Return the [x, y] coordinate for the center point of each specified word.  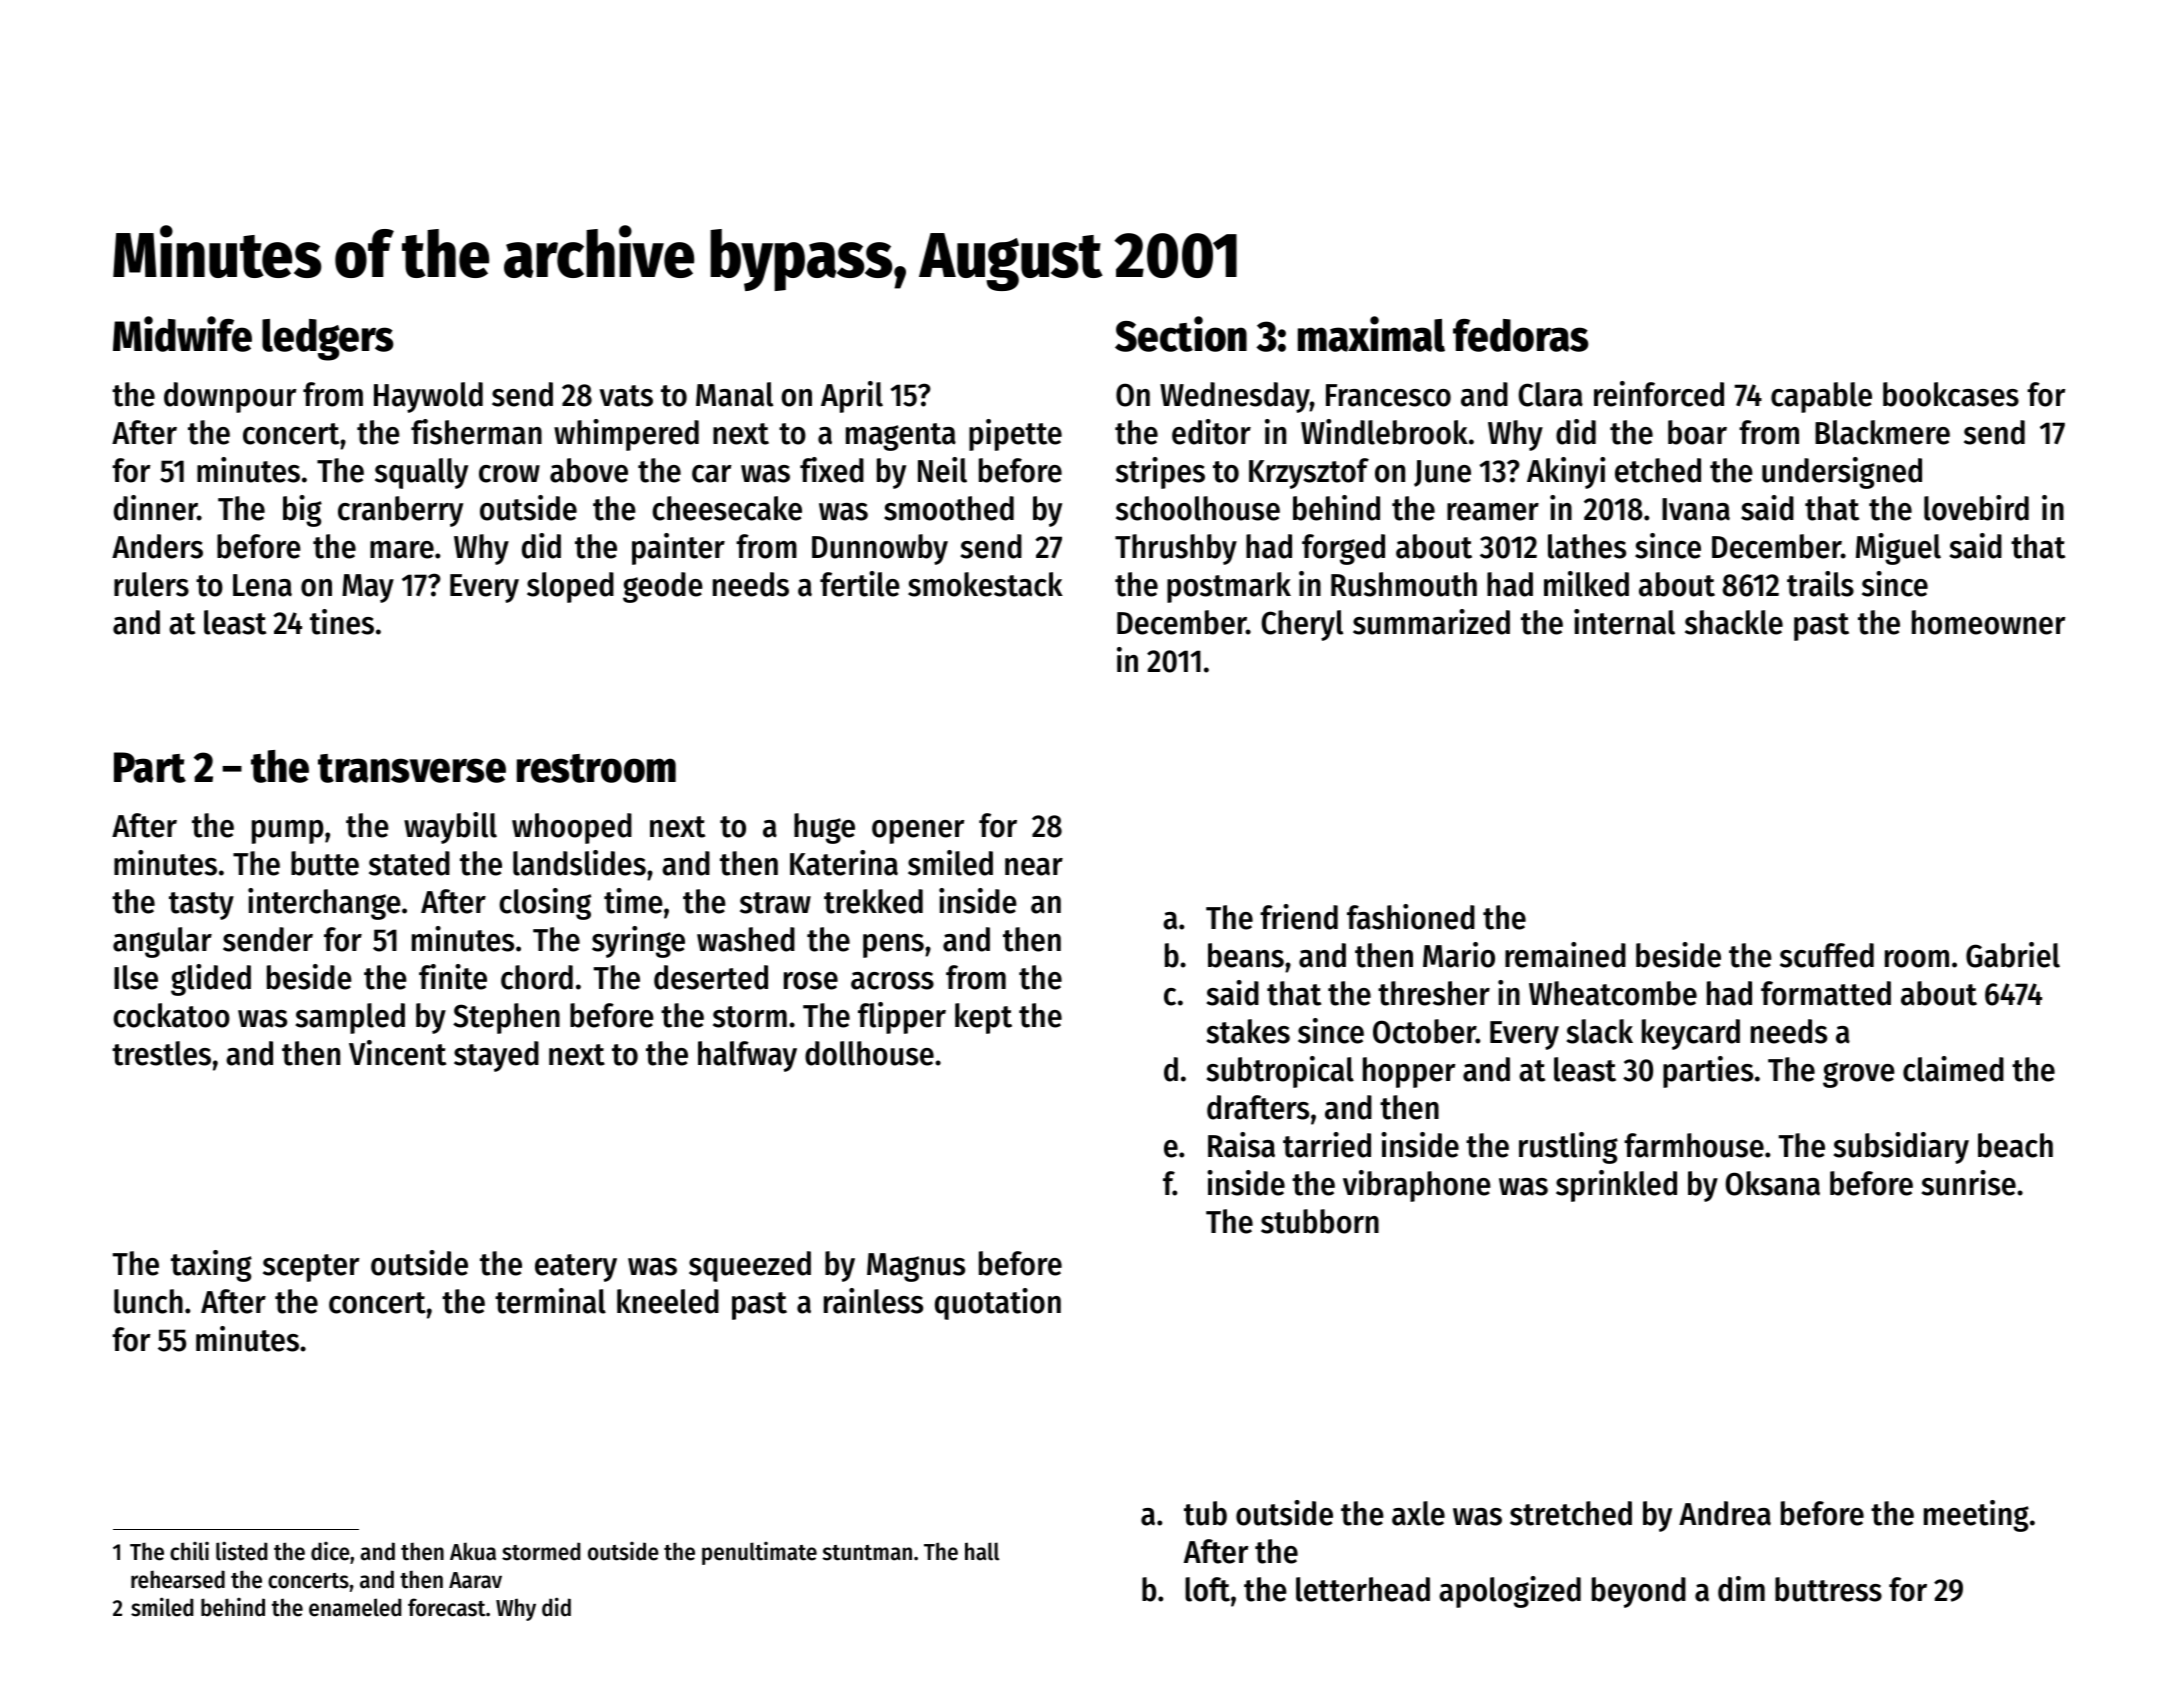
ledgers [327, 340]
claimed [1953, 1069]
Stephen [506, 1018]
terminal [550, 1301]
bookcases [1951, 394]
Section [1181, 334]
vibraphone [1417, 1186]
